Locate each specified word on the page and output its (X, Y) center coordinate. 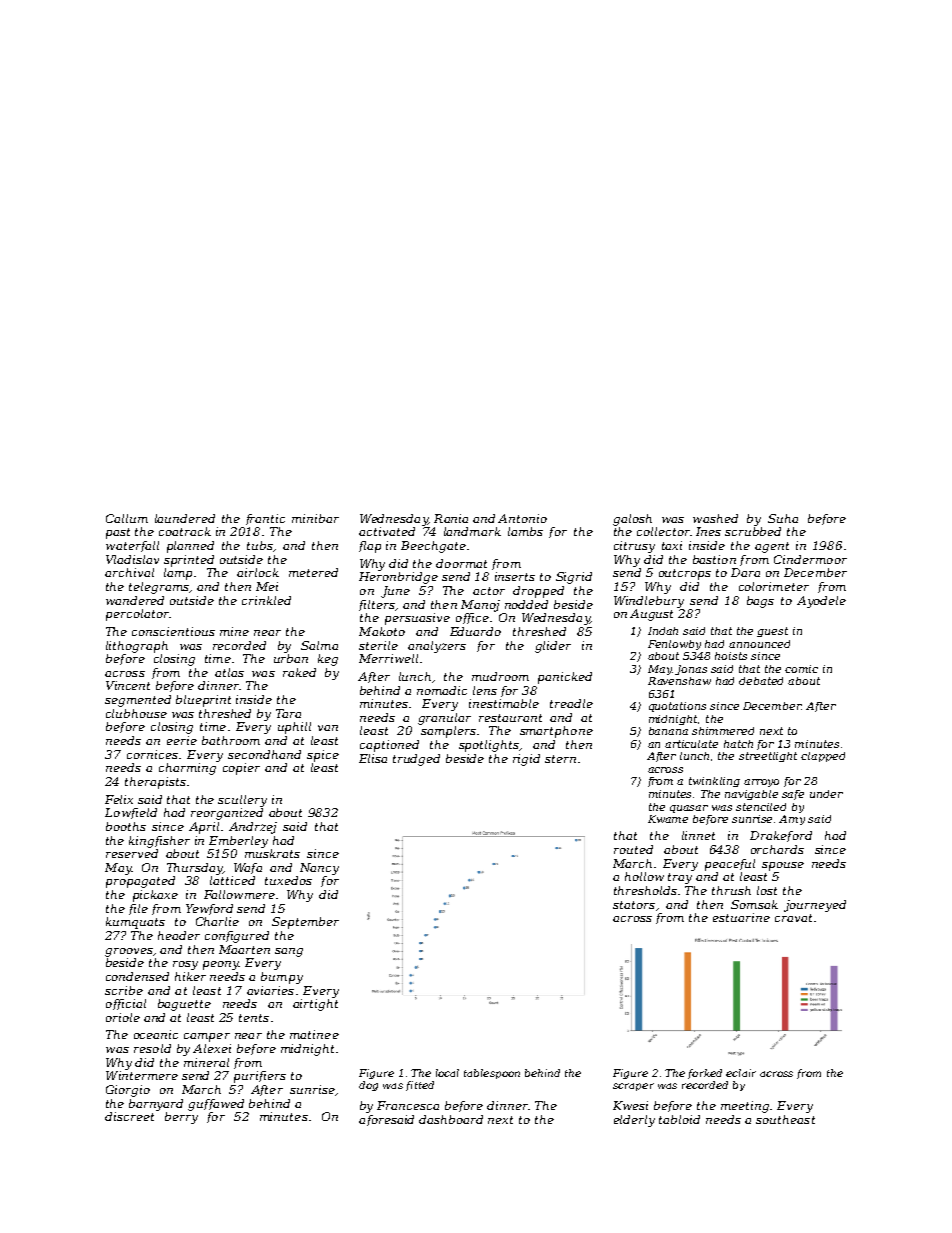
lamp (178, 574)
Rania (451, 518)
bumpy (282, 978)
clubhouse (136, 713)
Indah (663, 631)
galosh (632, 520)
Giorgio (128, 1091)
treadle (571, 703)
